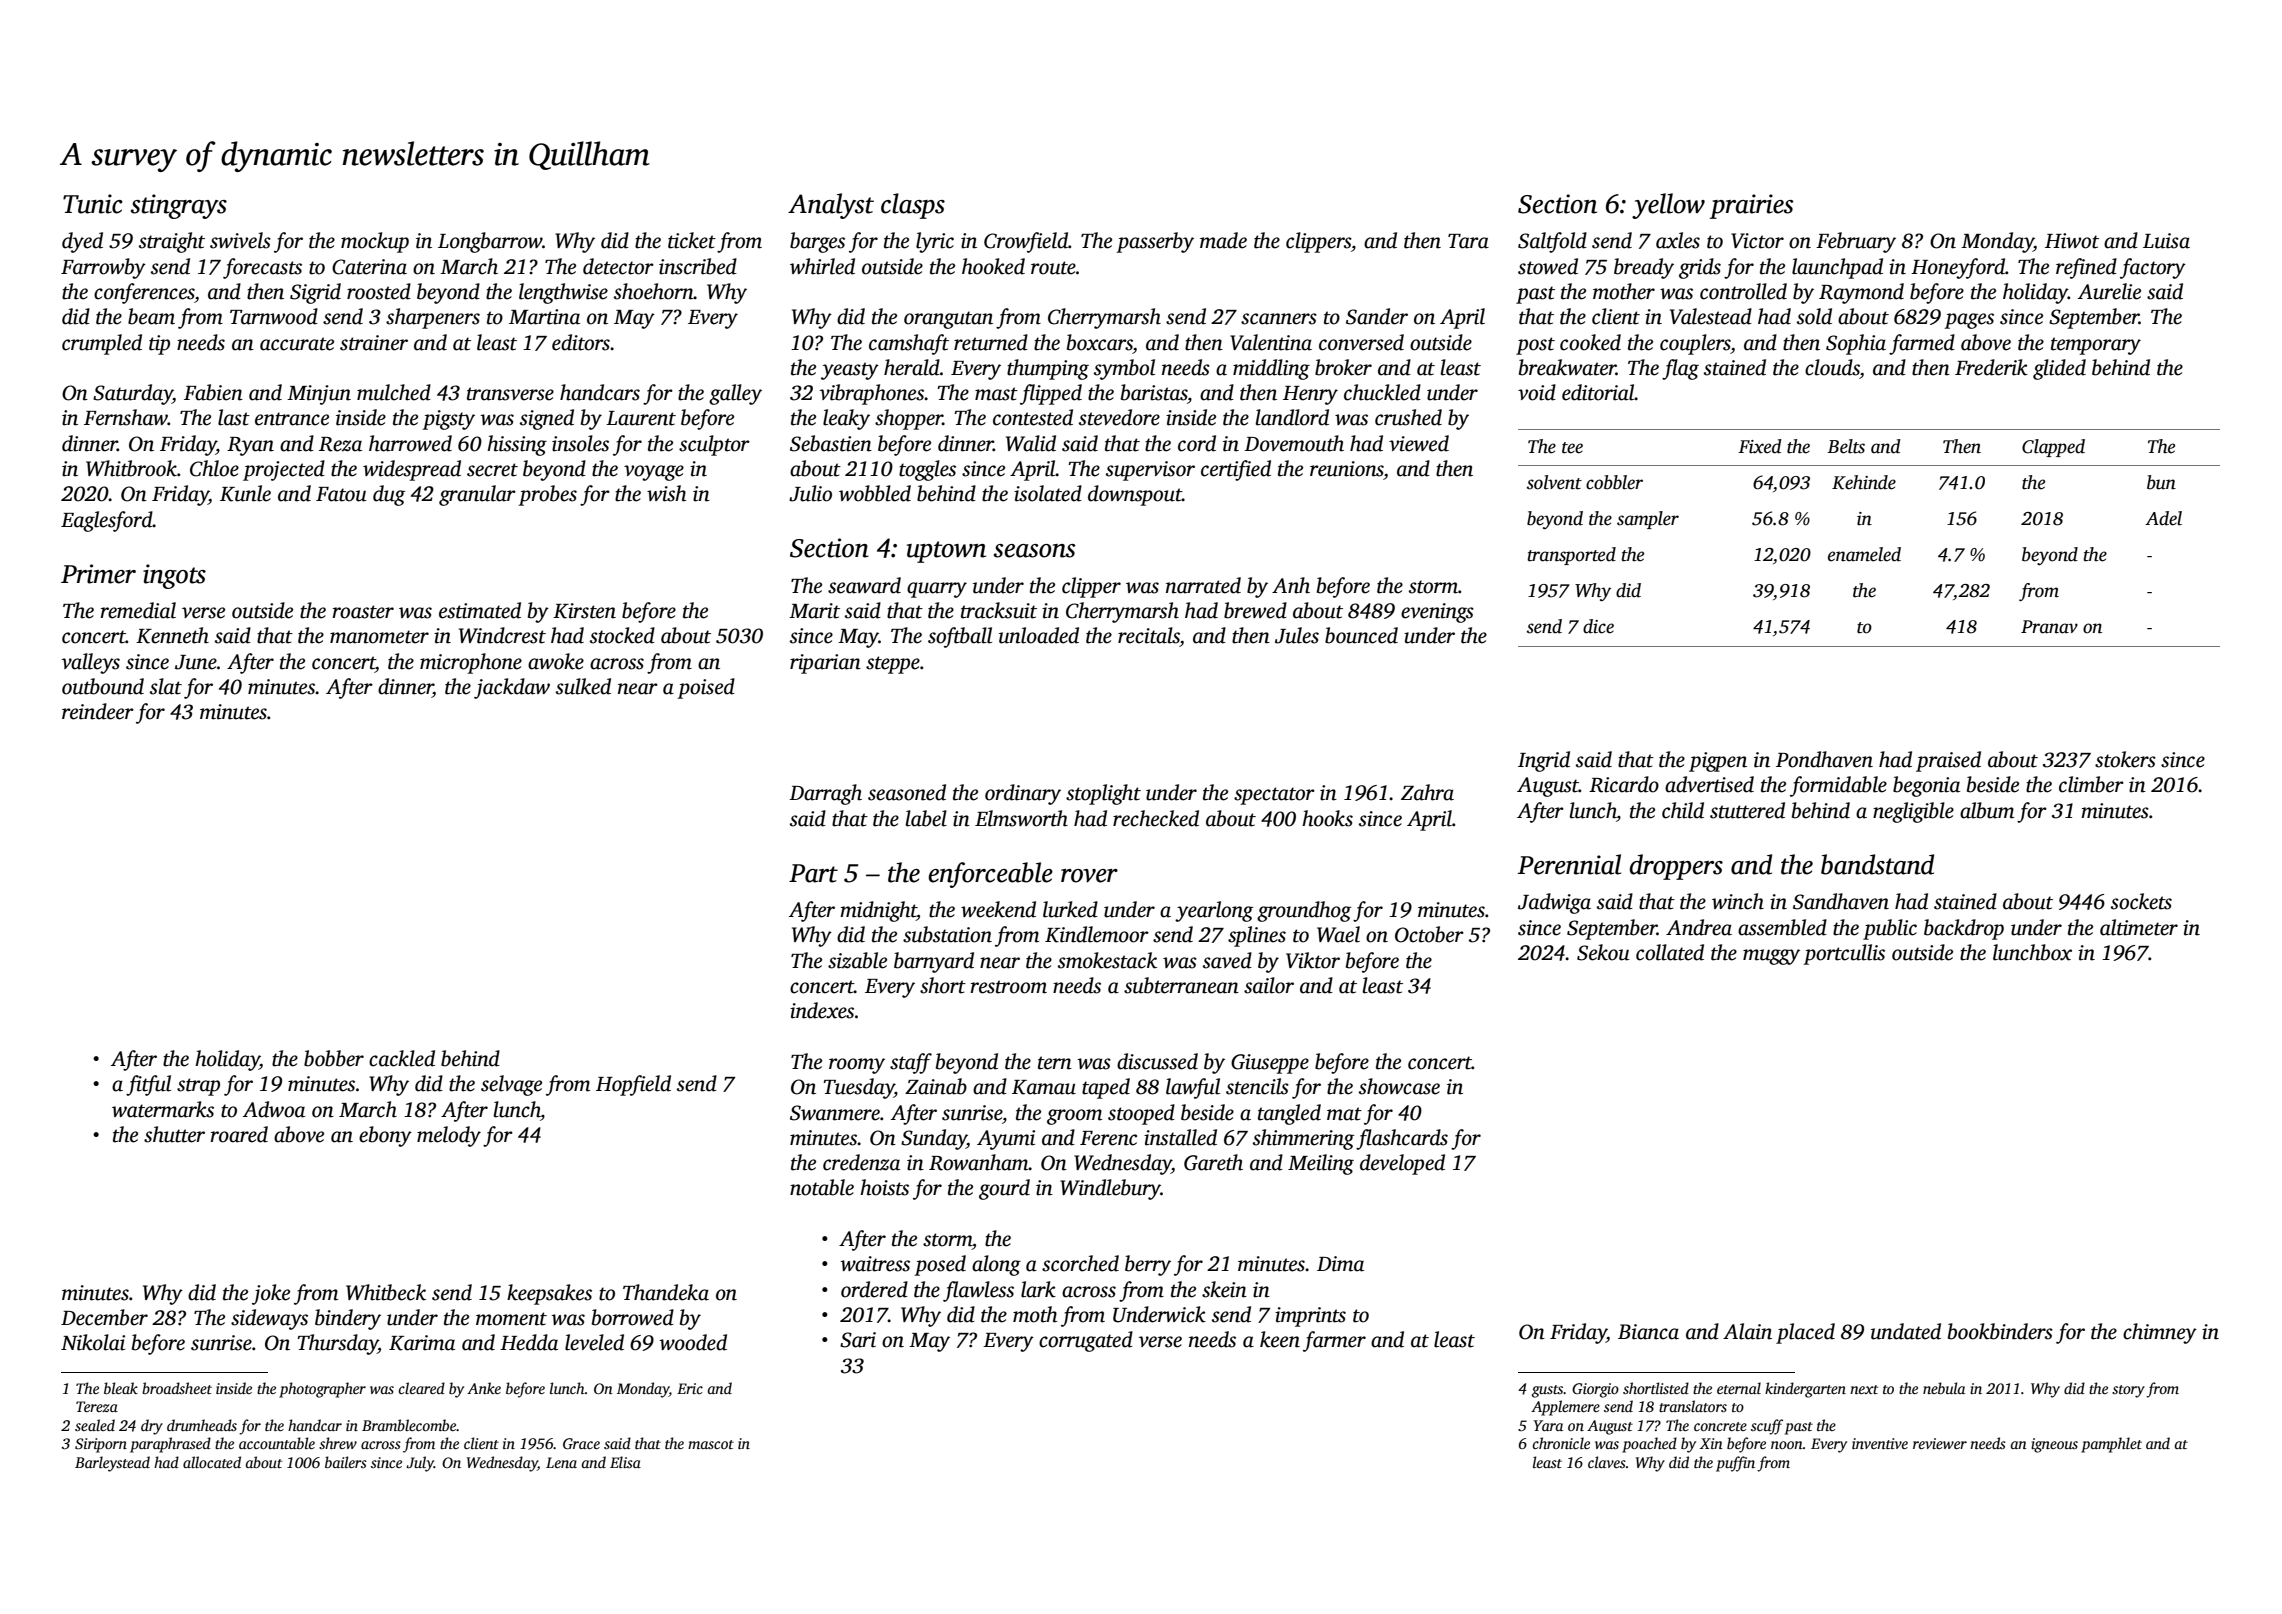 The height and width of the screenshot is (1614, 2282). What do you see at coordinates (402, 1058) in the screenshot?
I see `cackled` at bounding box center [402, 1058].
